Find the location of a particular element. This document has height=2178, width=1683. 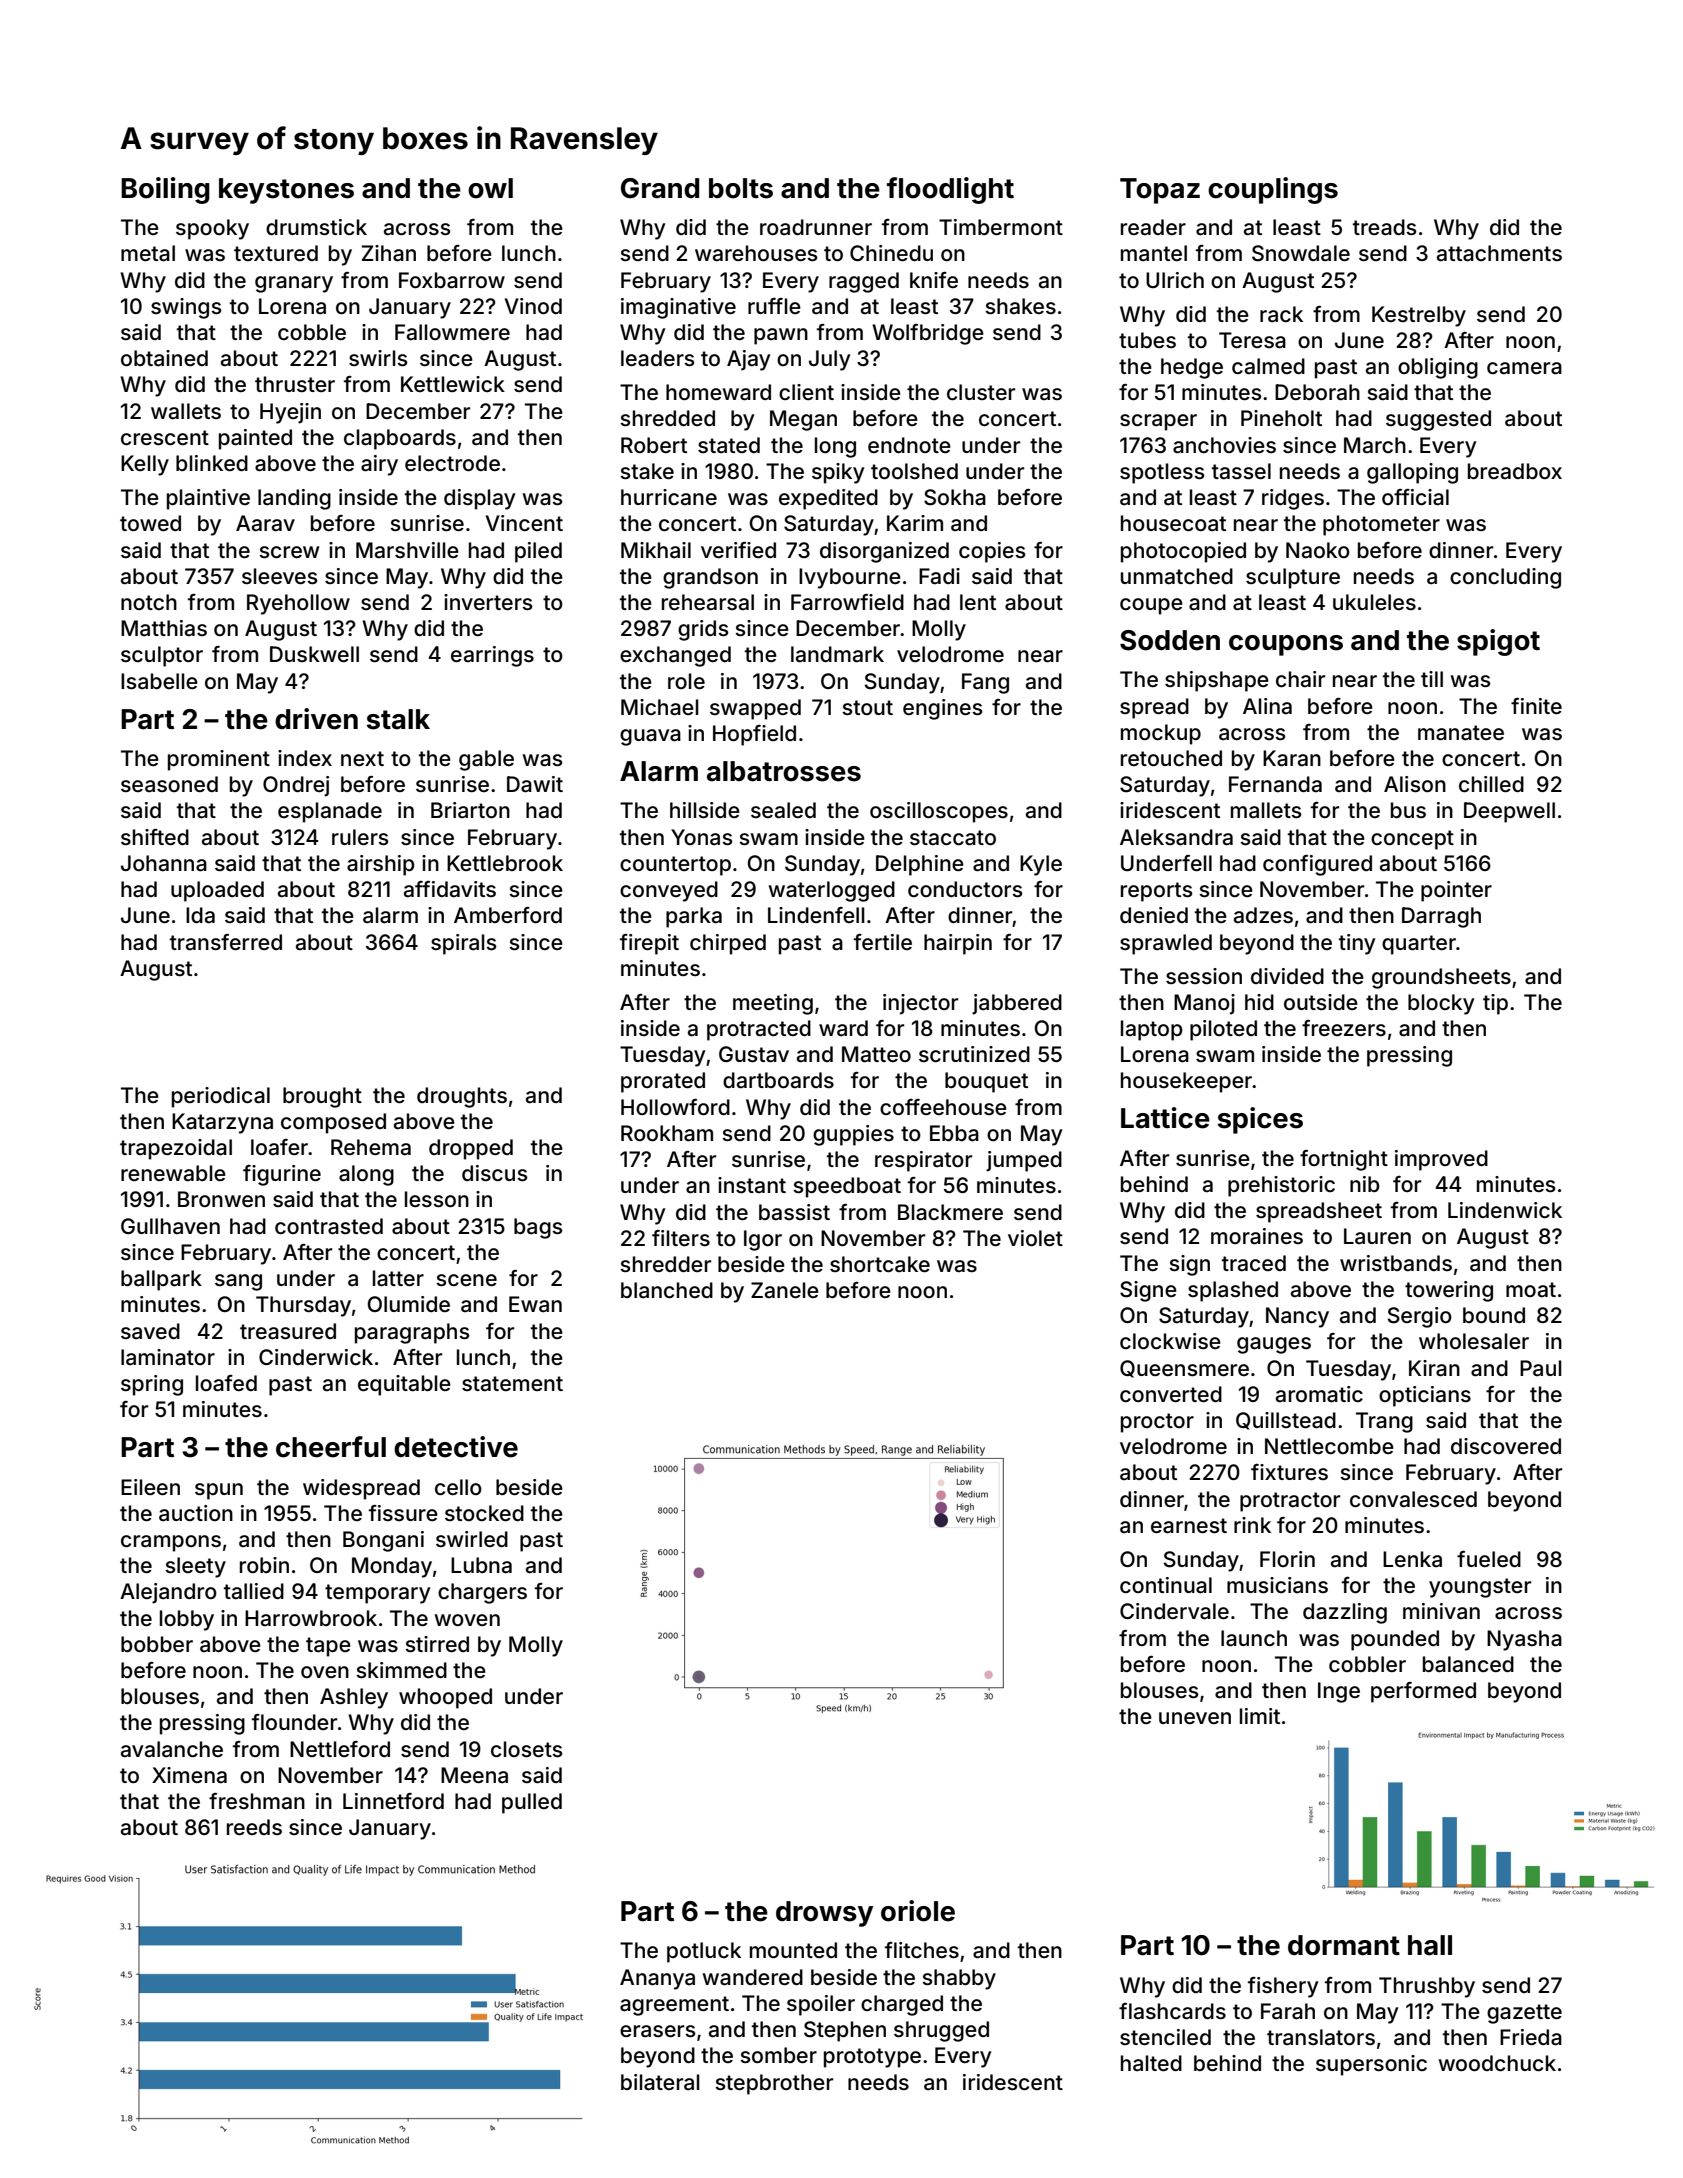

rack is located at coordinates (1281, 314).
